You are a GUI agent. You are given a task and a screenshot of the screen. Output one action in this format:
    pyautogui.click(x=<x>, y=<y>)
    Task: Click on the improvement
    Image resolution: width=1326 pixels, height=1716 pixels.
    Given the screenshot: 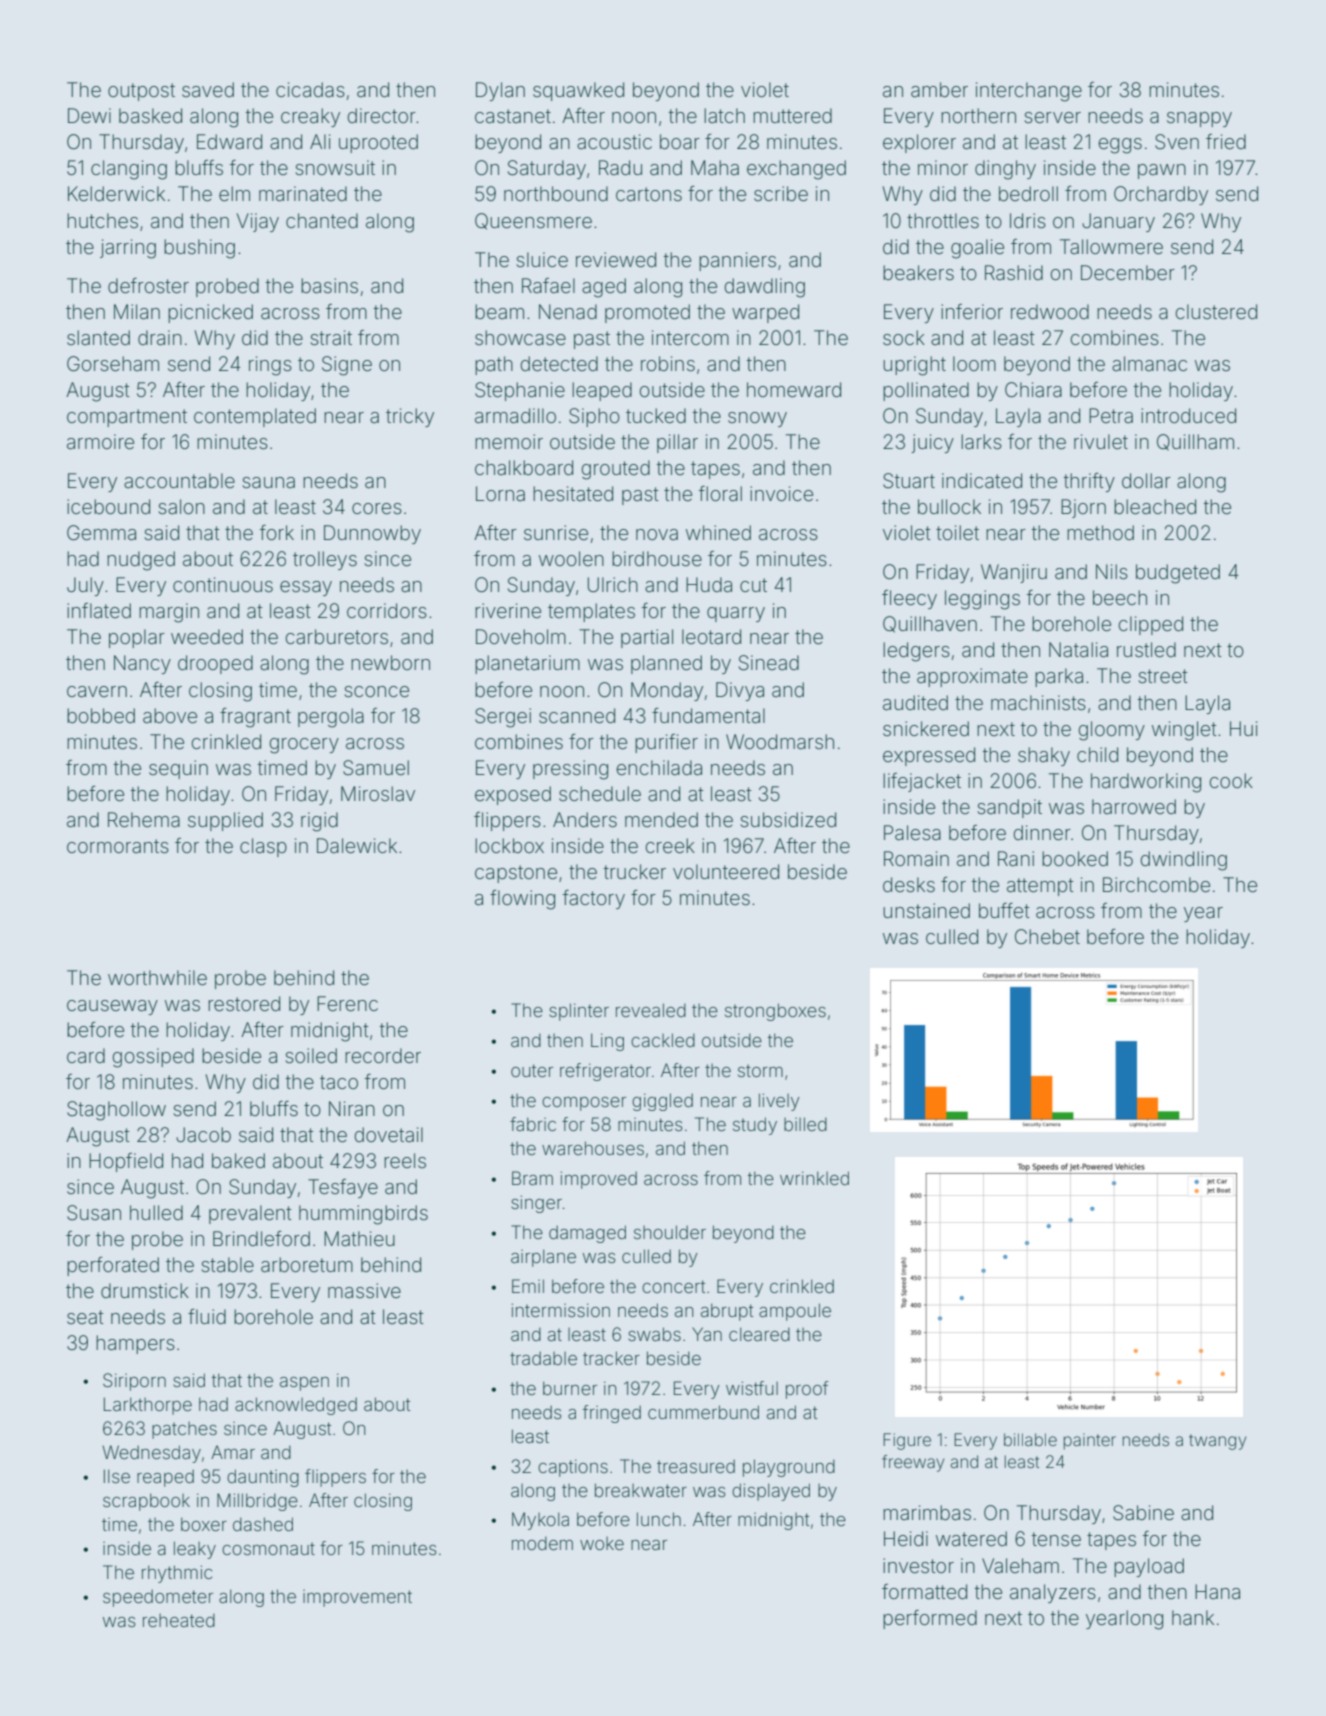 What is the action you would take?
    pyautogui.click(x=357, y=1598)
